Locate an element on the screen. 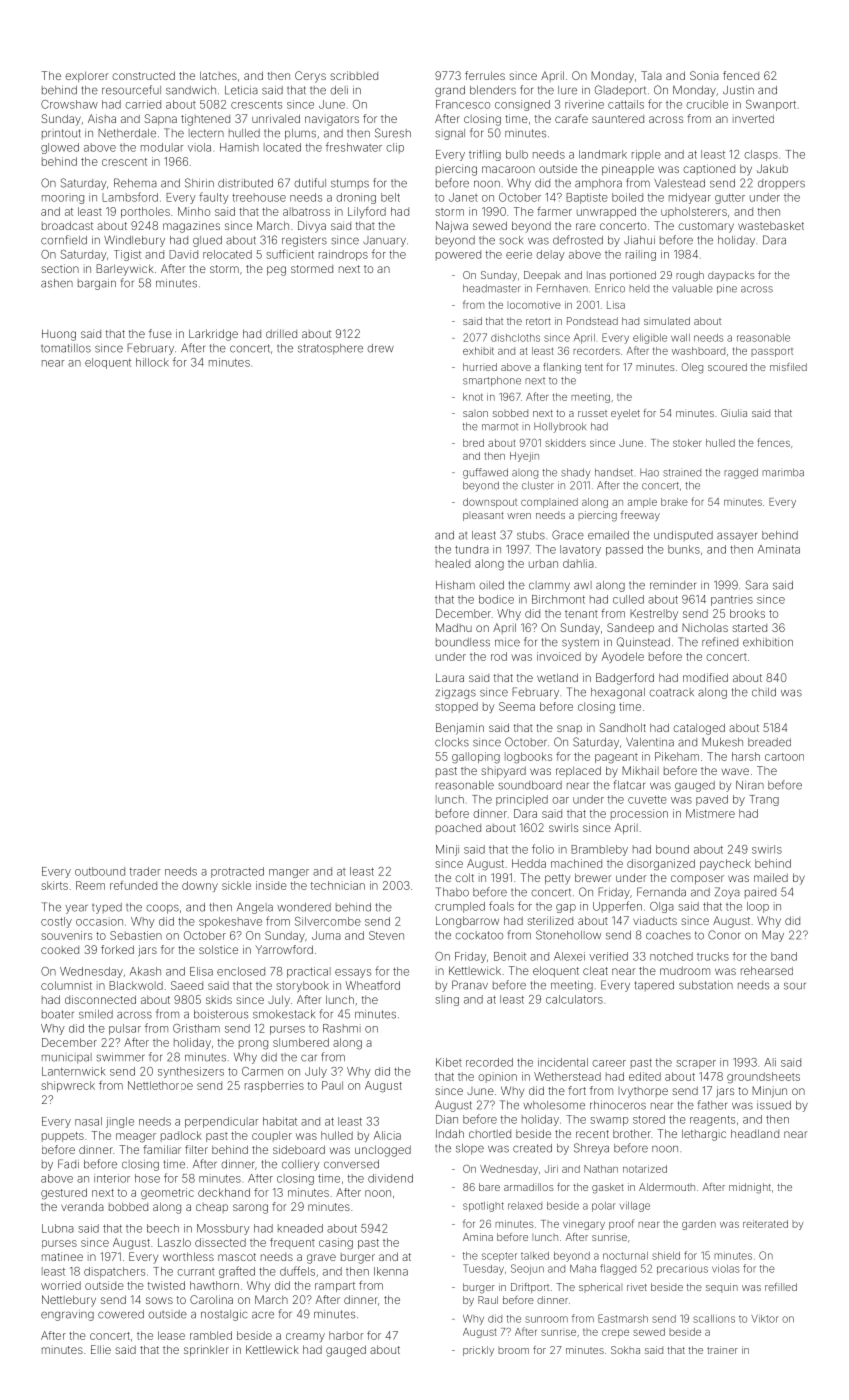 This screenshot has height=1400, width=849. freshwater is located at coordinates (354, 147).
